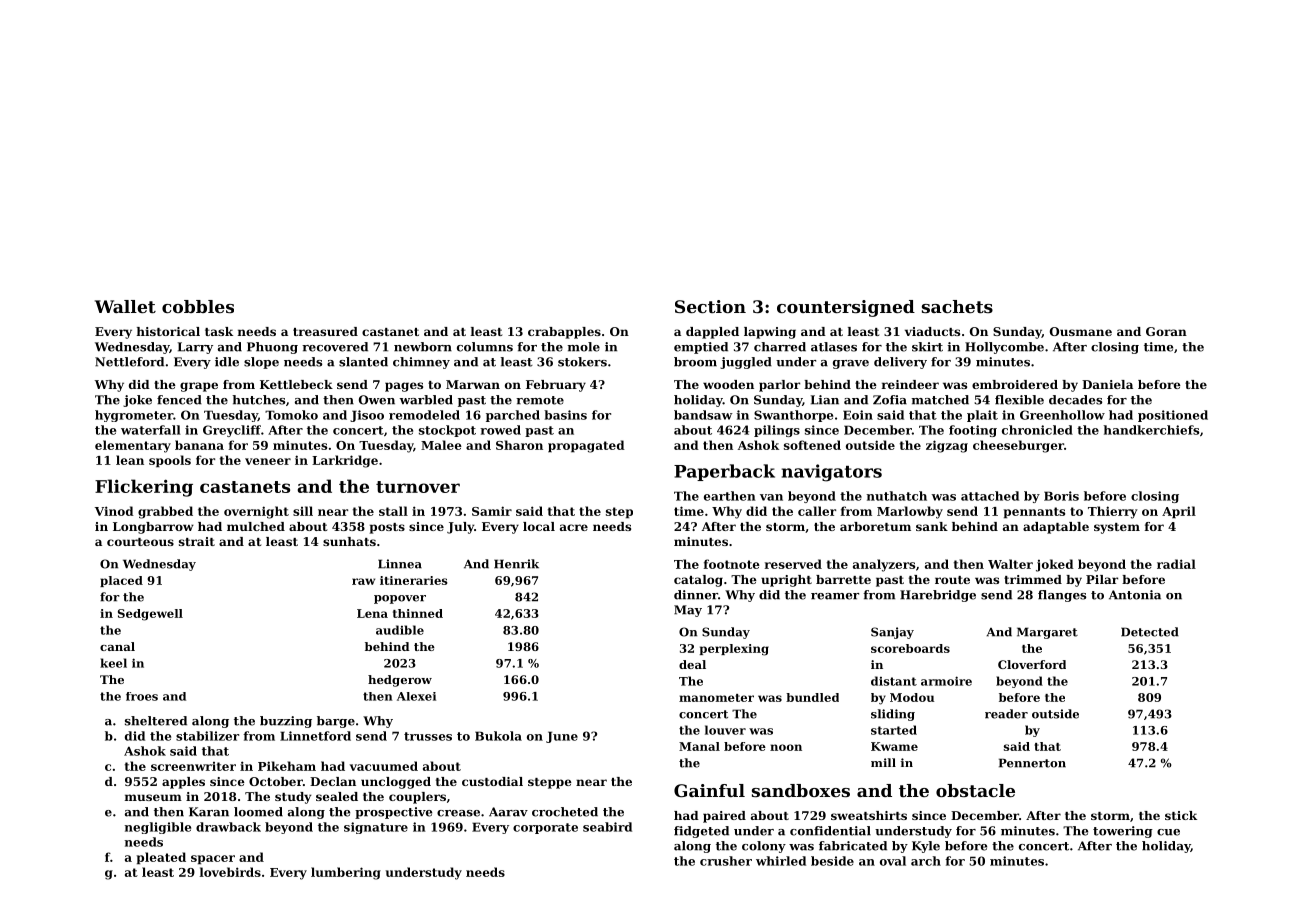 The image size is (1308, 924). I want to click on lumbering, so click(346, 873).
